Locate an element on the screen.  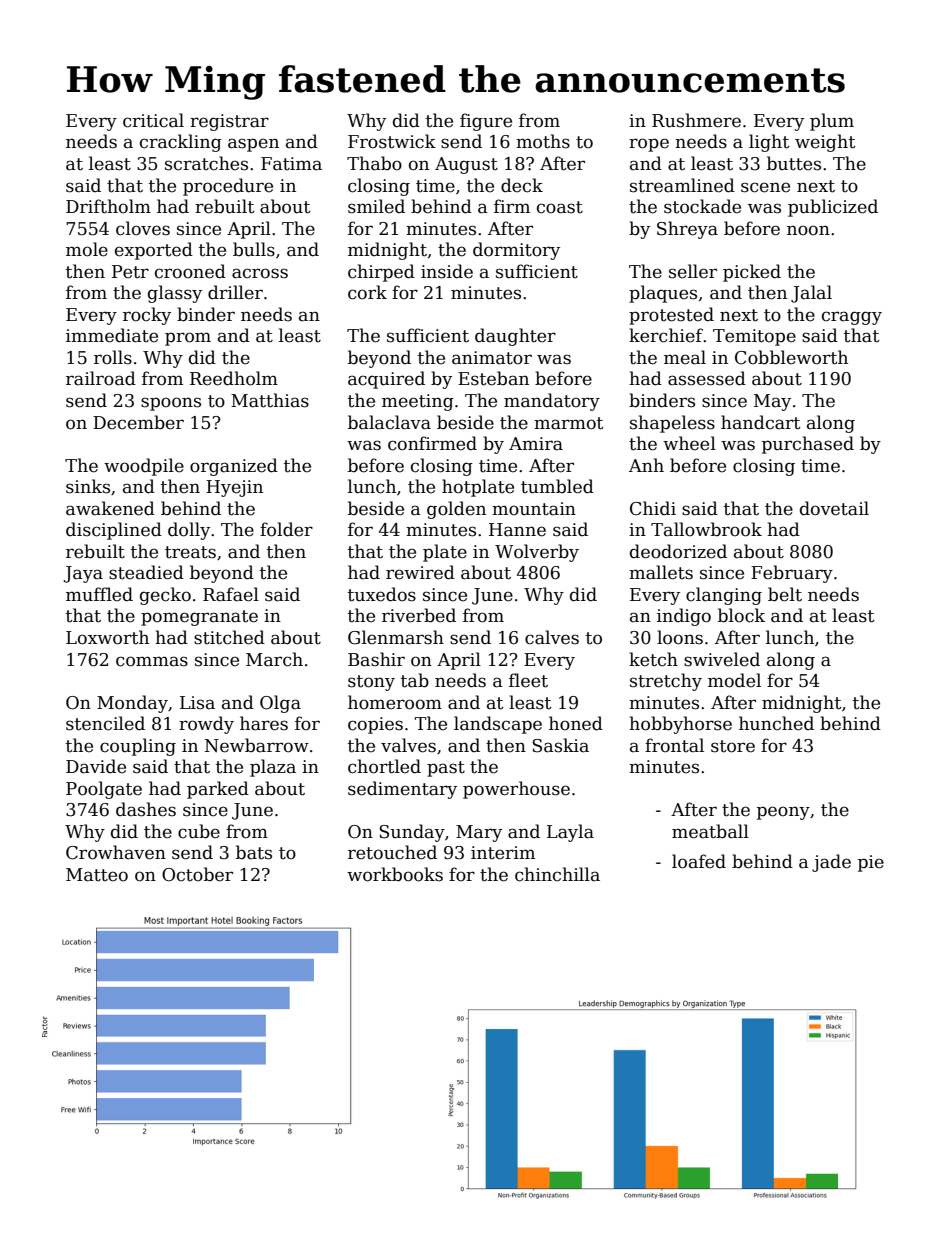
muffled is located at coordinates (99, 594).
